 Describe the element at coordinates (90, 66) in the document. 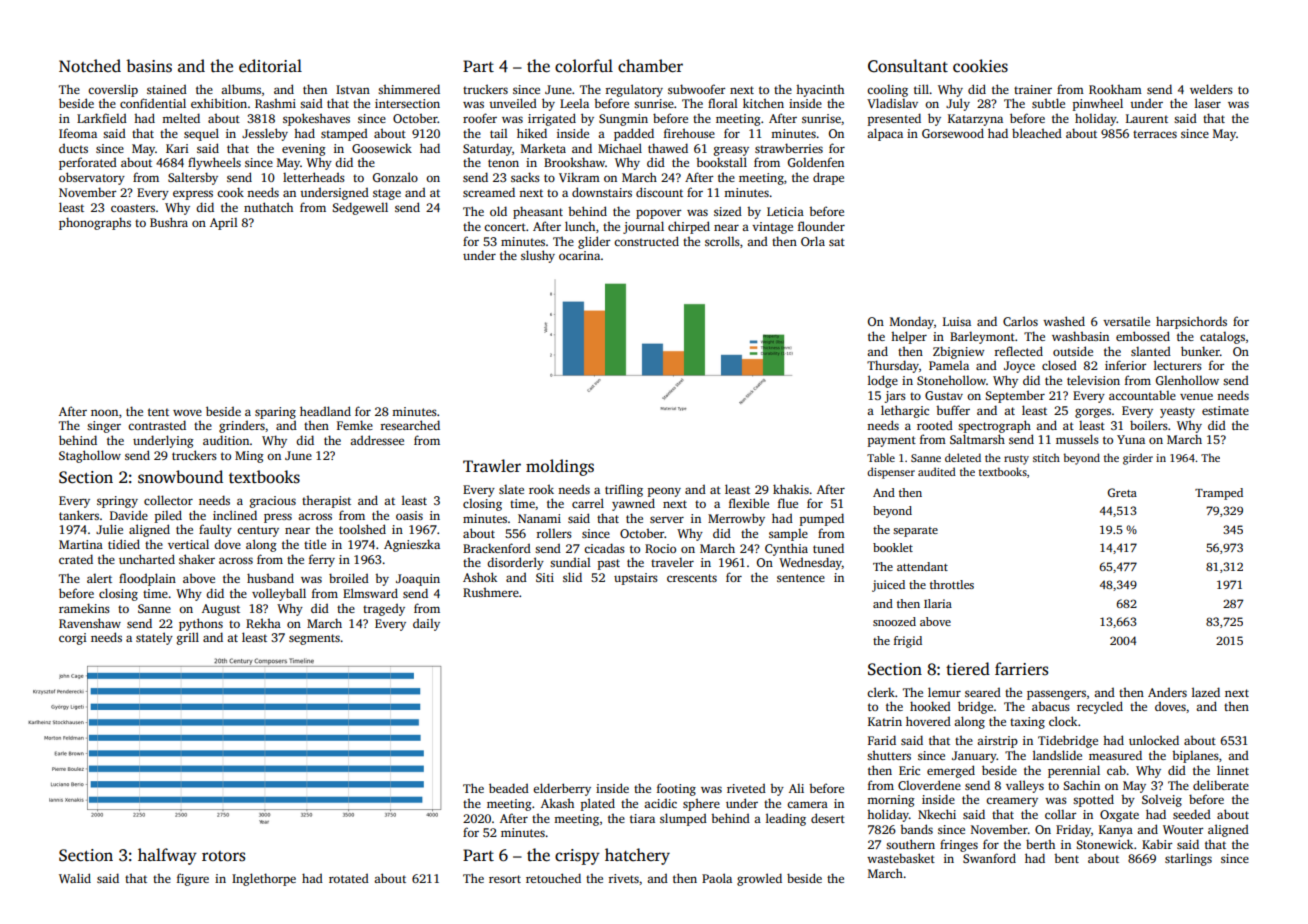

I see `Notched` at that location.
